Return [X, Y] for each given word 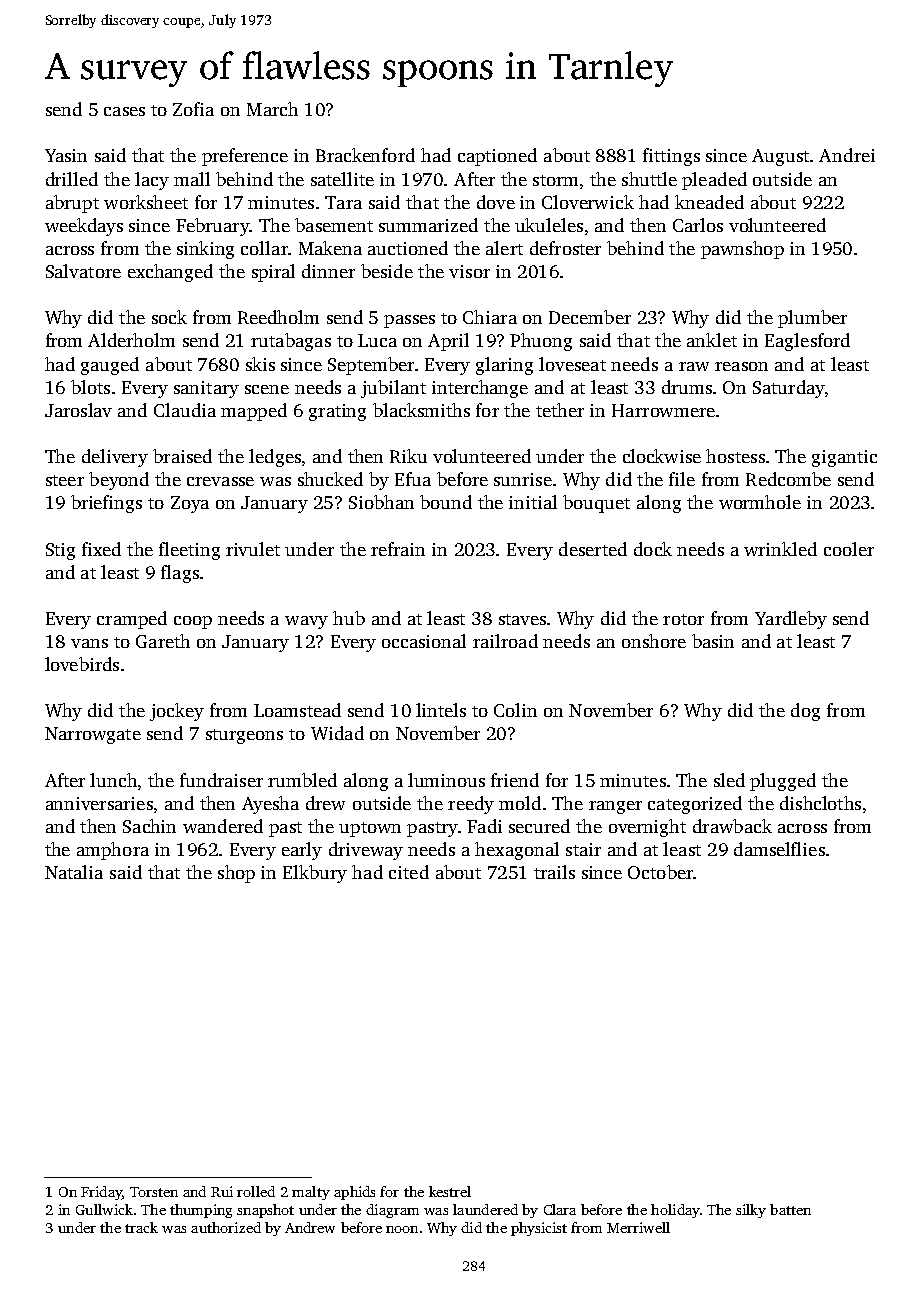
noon [402, 1229]
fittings [671, 157]
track [141, 1227]
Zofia [193, 109]
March [272, 109]
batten [790, 1209]
